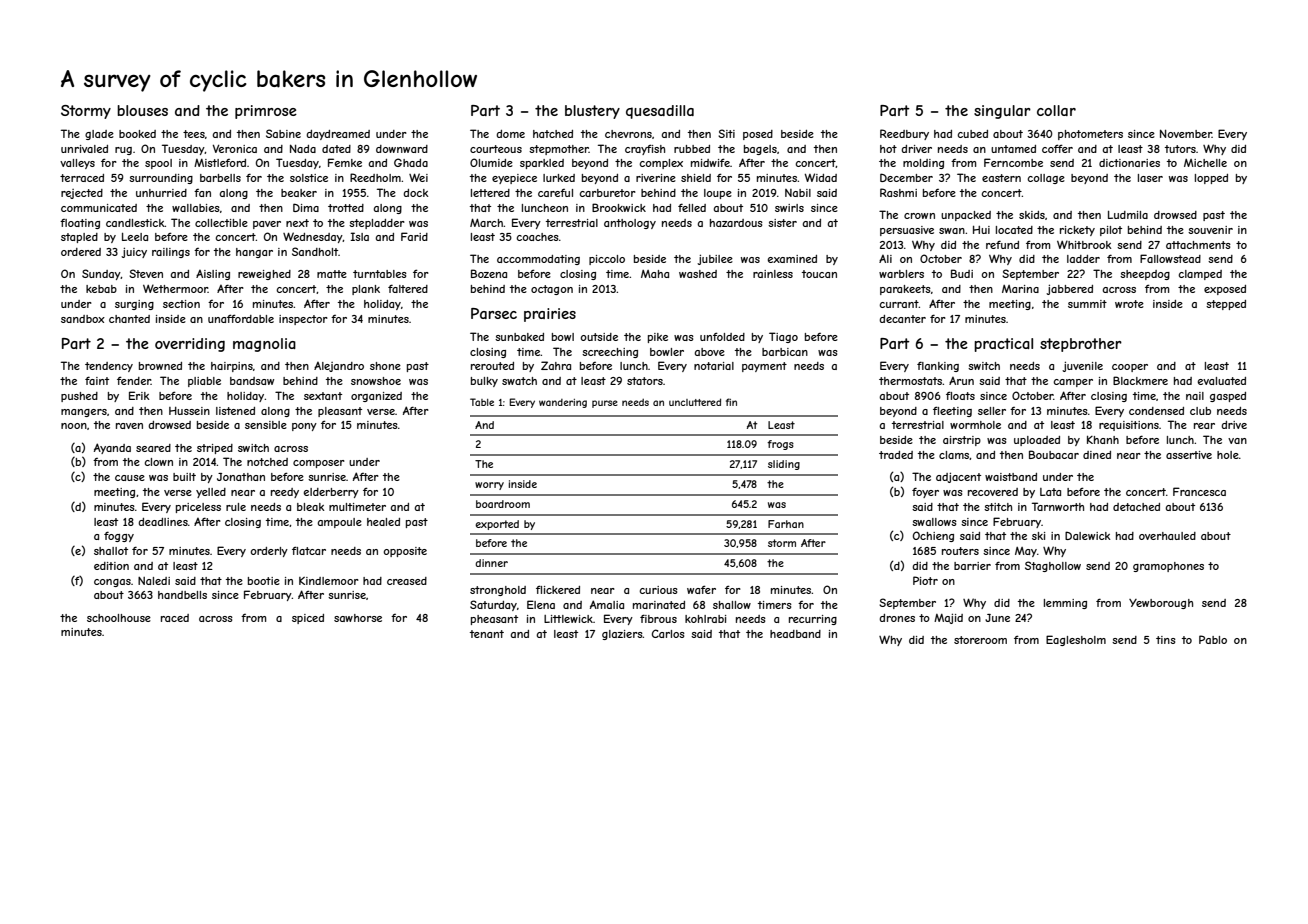 This document has height=924, width=1308. What do you see at coordinates (1073, 383) in the document?
I see `camper` at bounding box center [1073, 383].
